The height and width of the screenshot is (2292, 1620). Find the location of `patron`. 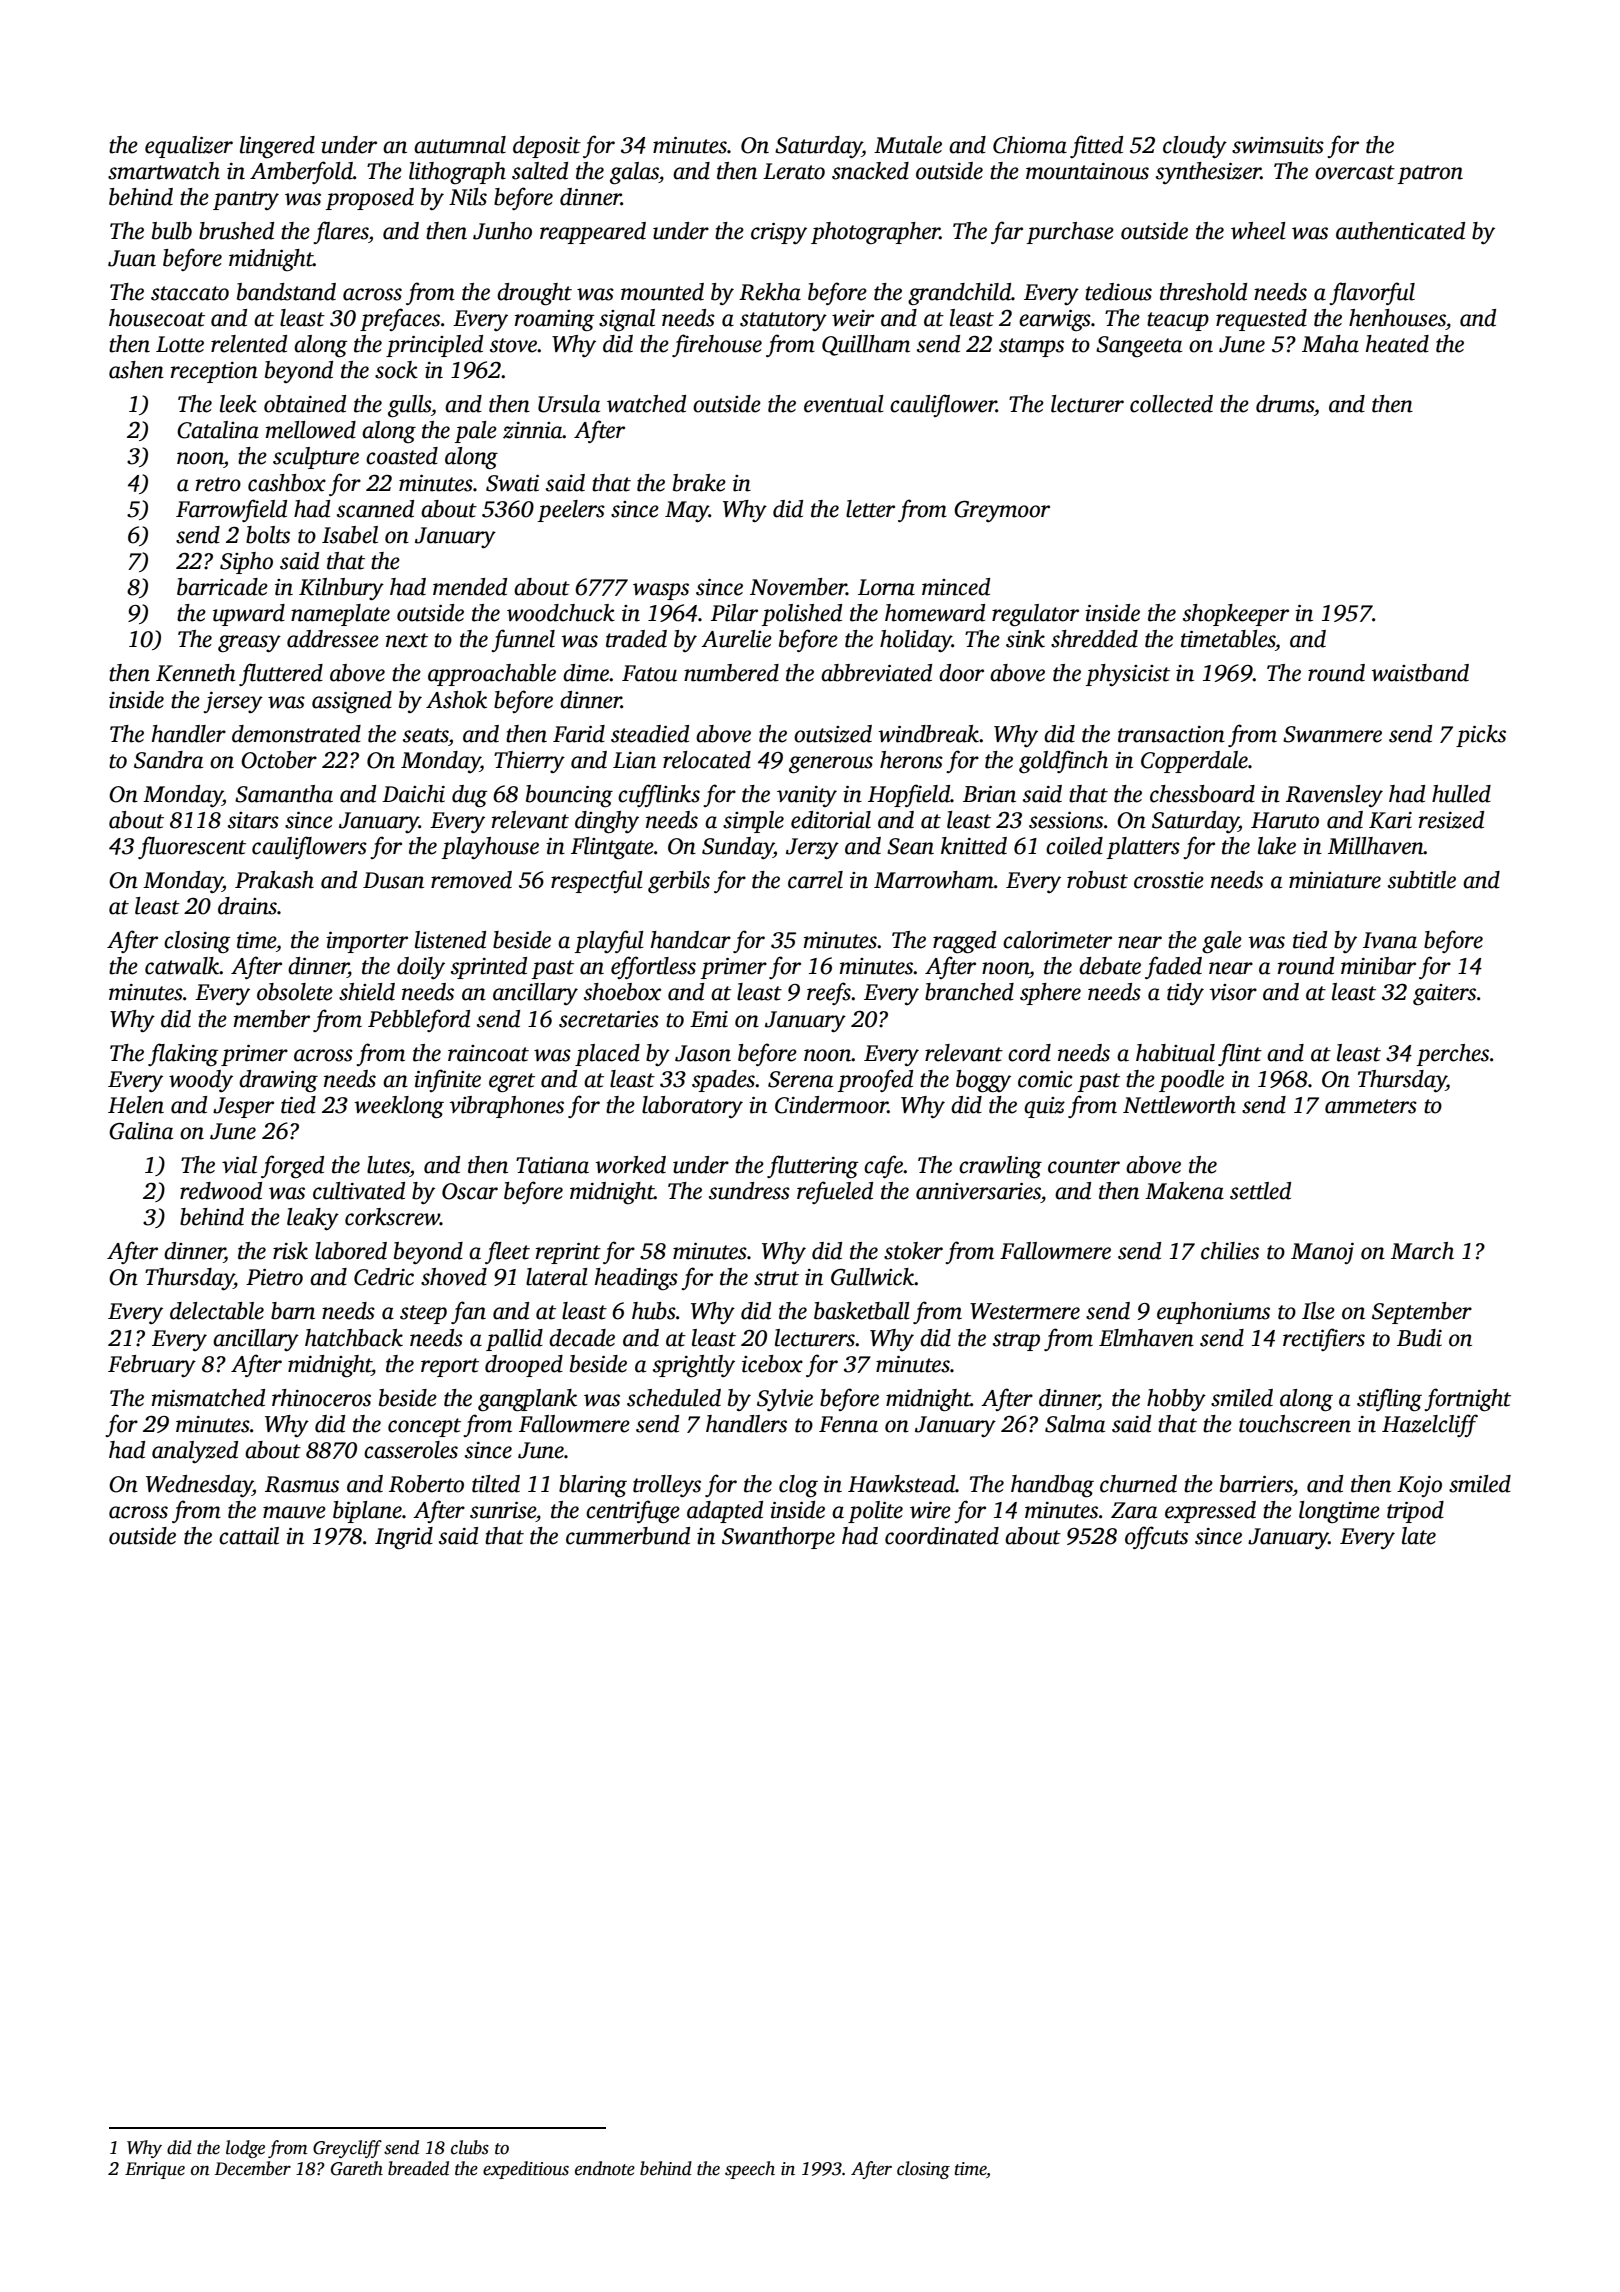

patron is located at coordinates (1430, 174).
